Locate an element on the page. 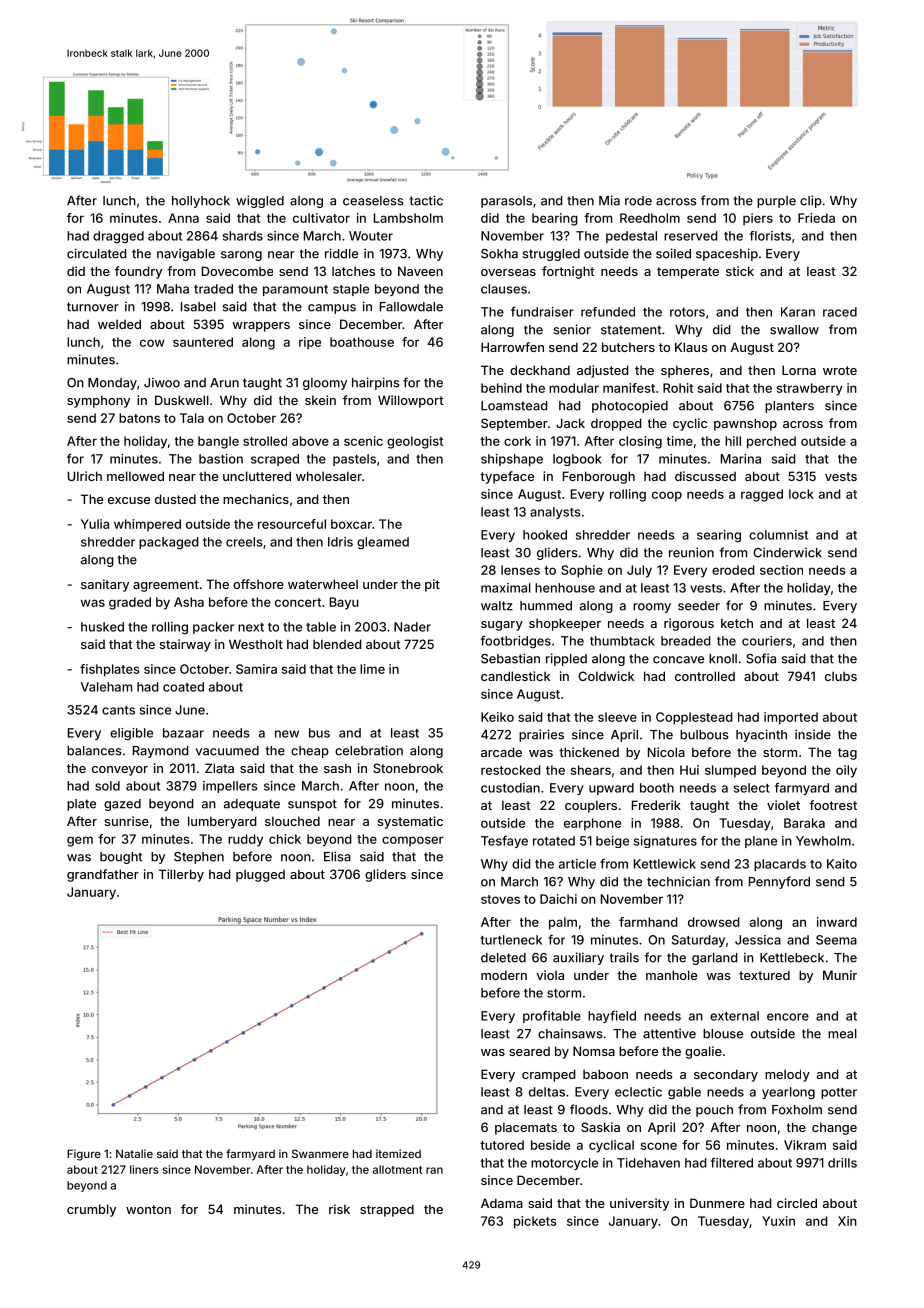 This image has width=924, height=1308. composer is located at coordinates (412, 841).
